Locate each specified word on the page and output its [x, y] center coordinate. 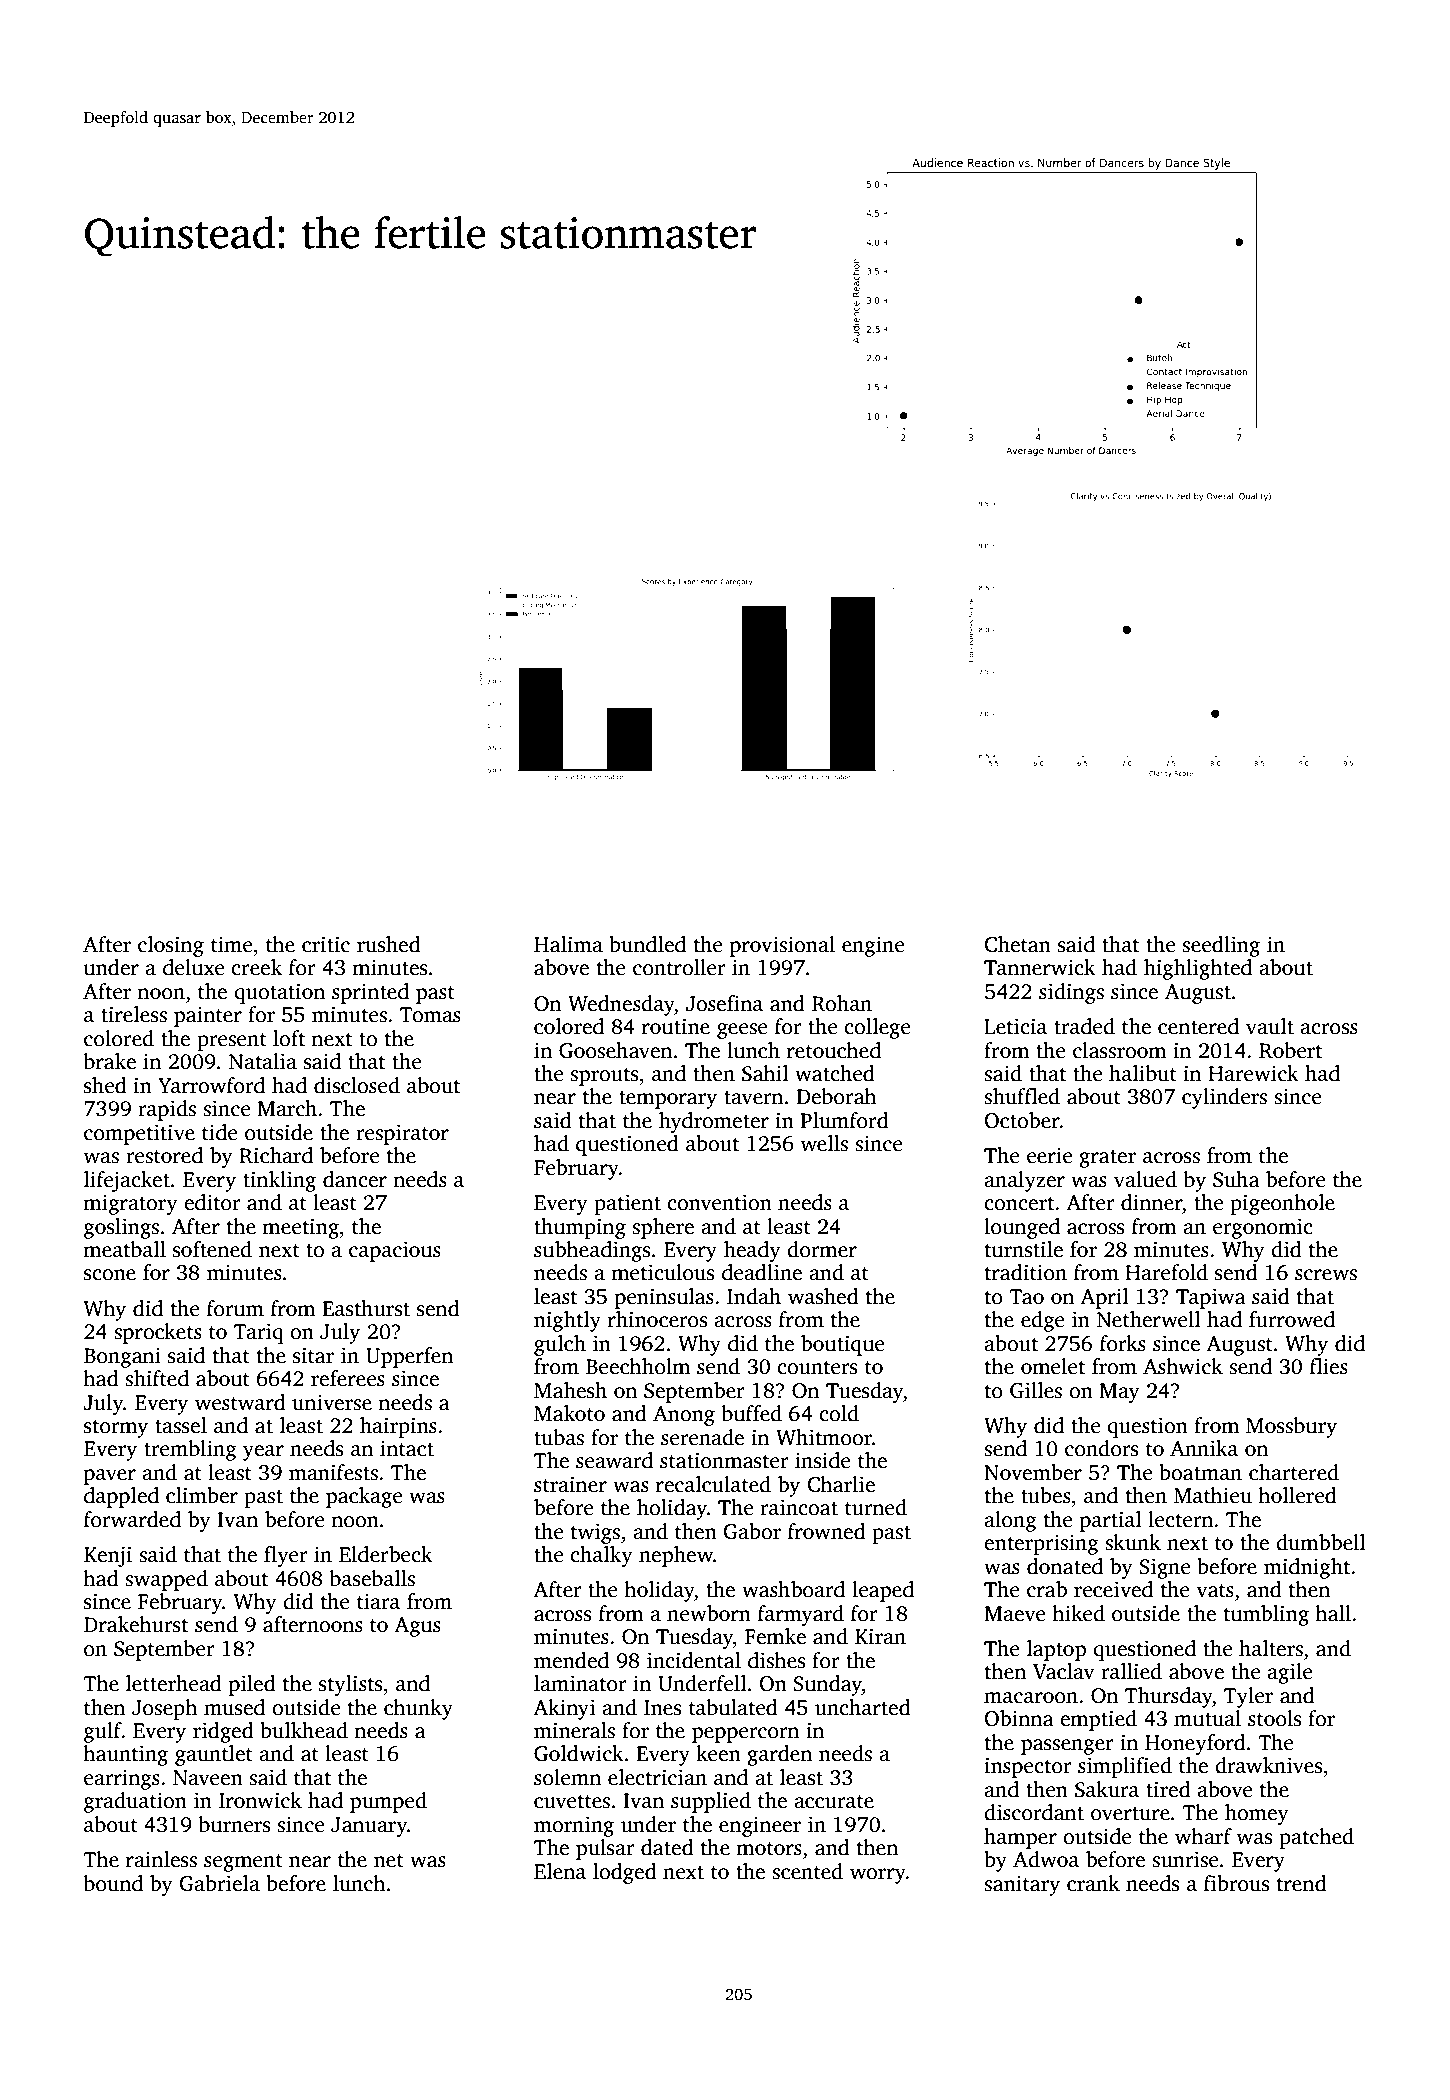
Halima [568, 944]
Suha [1236, 1179]
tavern [753, 1098]
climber [202, 1495]
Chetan [1018, 944]
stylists [350, 1685]
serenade [702, 1437]
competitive [139, 1134]
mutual [1207, 1718]
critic [326, 944]
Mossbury [1291, 1427]
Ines [662, 1708]
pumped [388, 1802]
